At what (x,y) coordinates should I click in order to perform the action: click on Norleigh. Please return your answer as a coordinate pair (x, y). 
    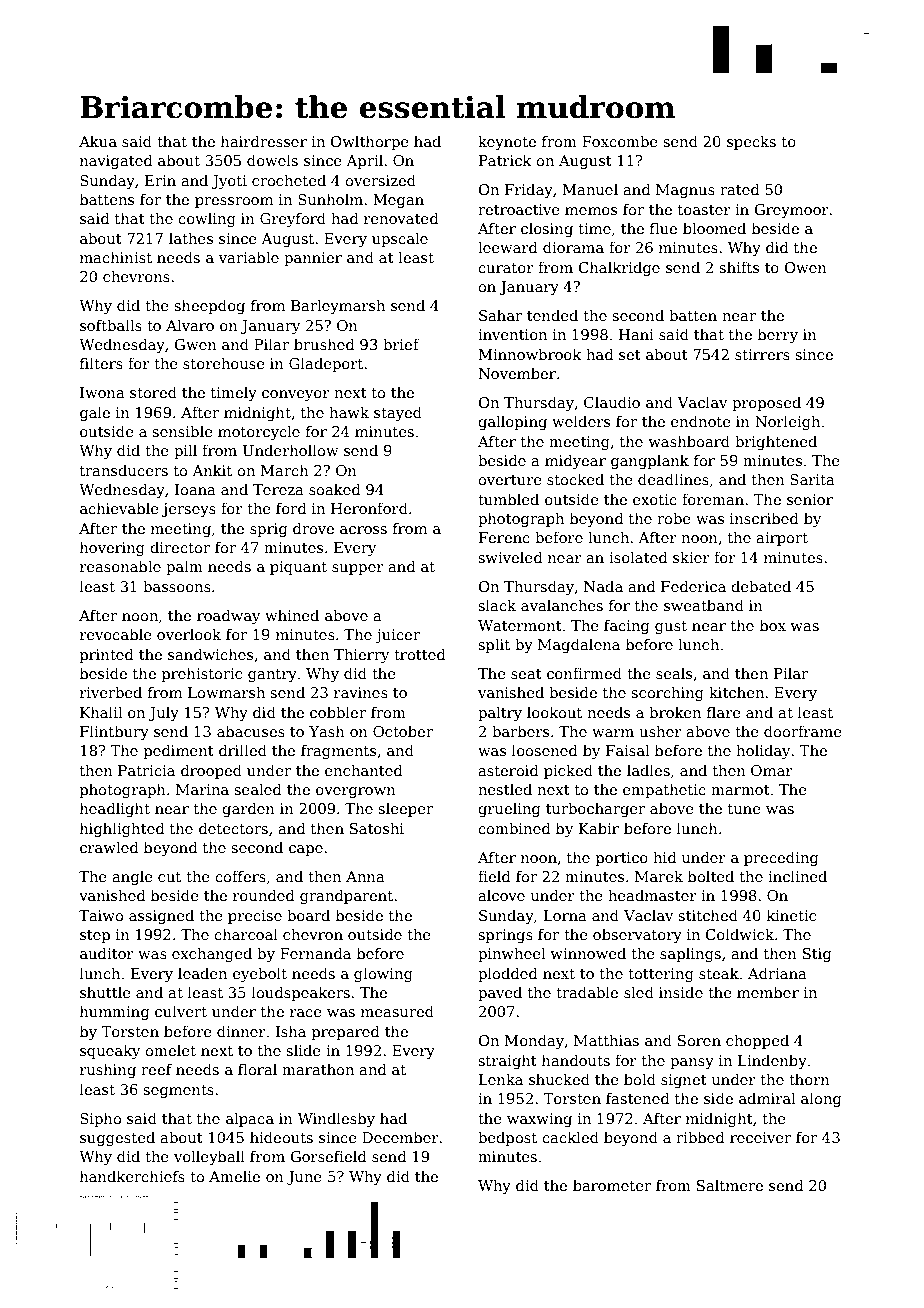
    Looking at the image, I should click on (787, 422).
